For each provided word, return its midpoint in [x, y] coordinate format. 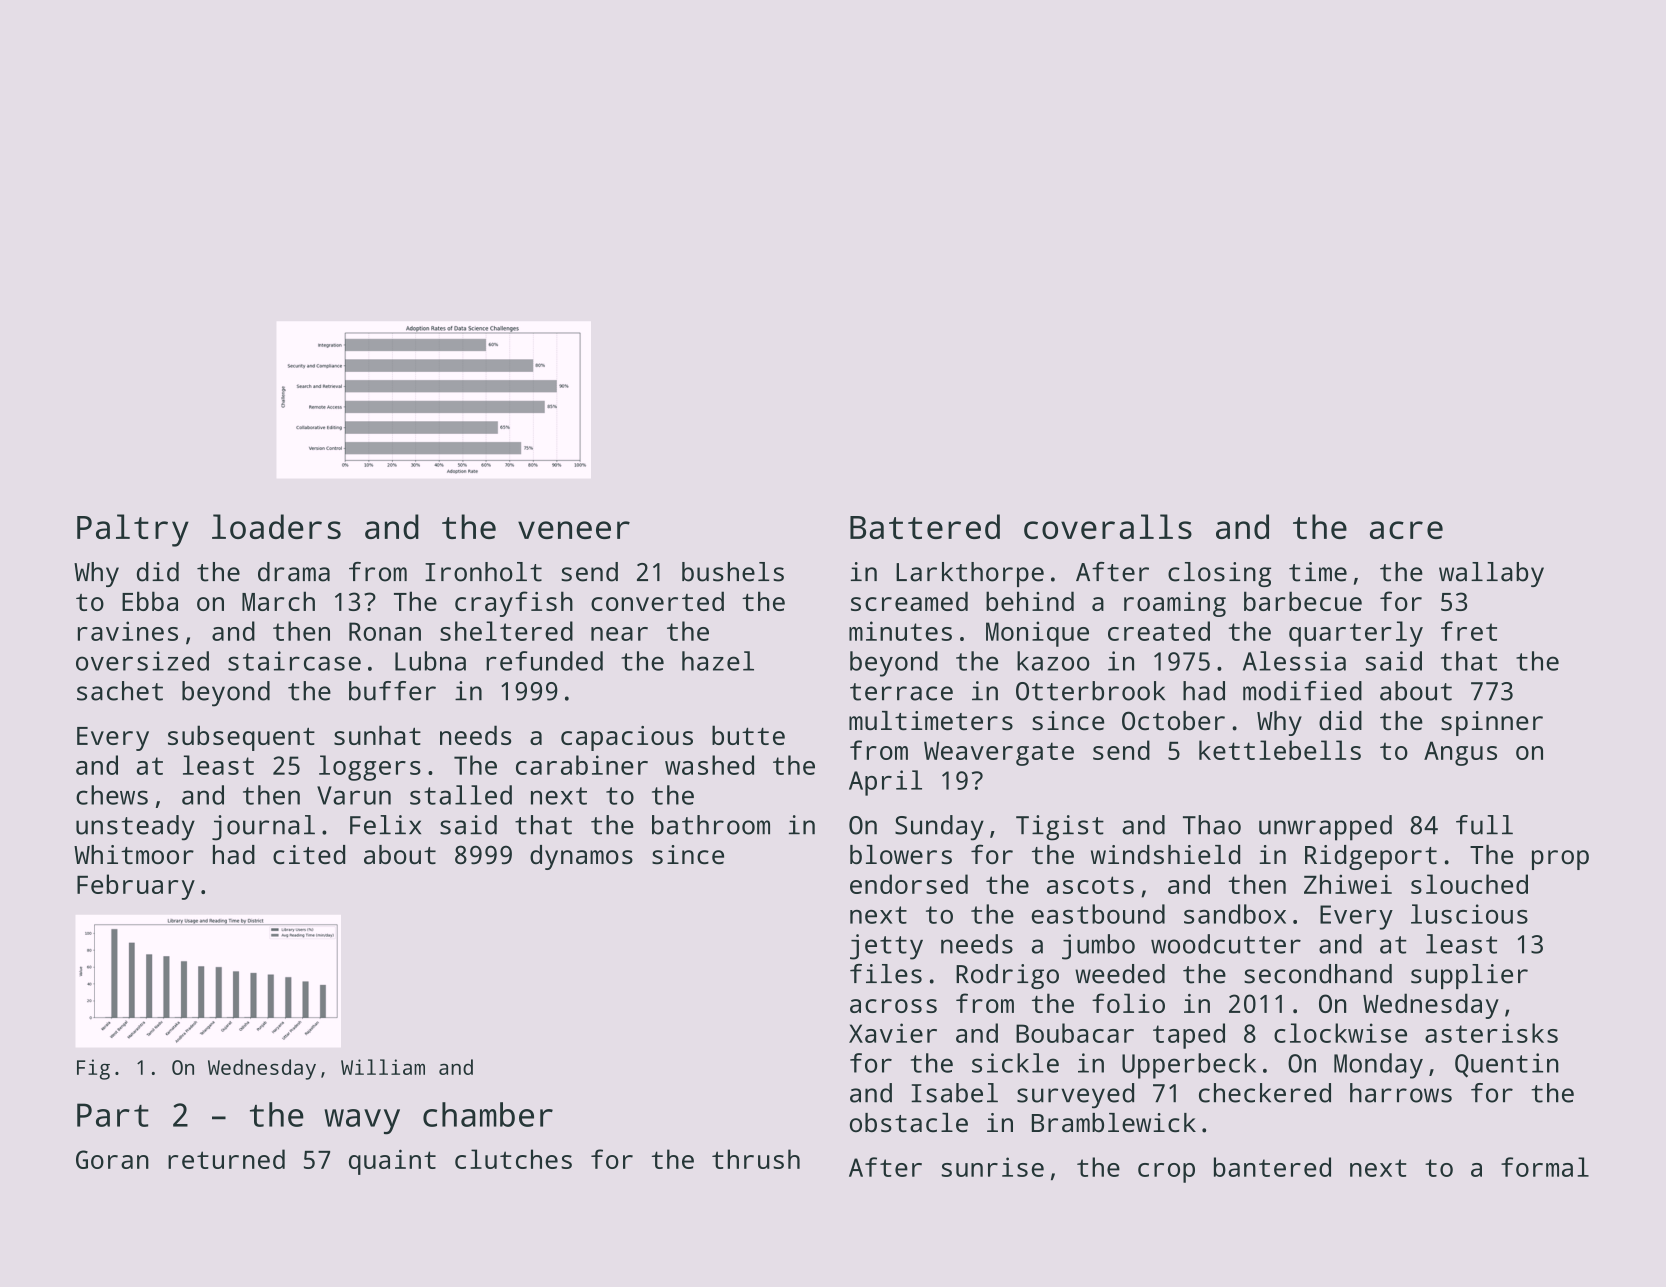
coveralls [1108, 526]
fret [1469, 631]
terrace [901, 692]
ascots [1090, 885]
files [886, 974]
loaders [276, 526]
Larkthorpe [970, 574]
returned [226, 1159]
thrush [756, 1159]
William [383, 1067]
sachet [120, 691]
